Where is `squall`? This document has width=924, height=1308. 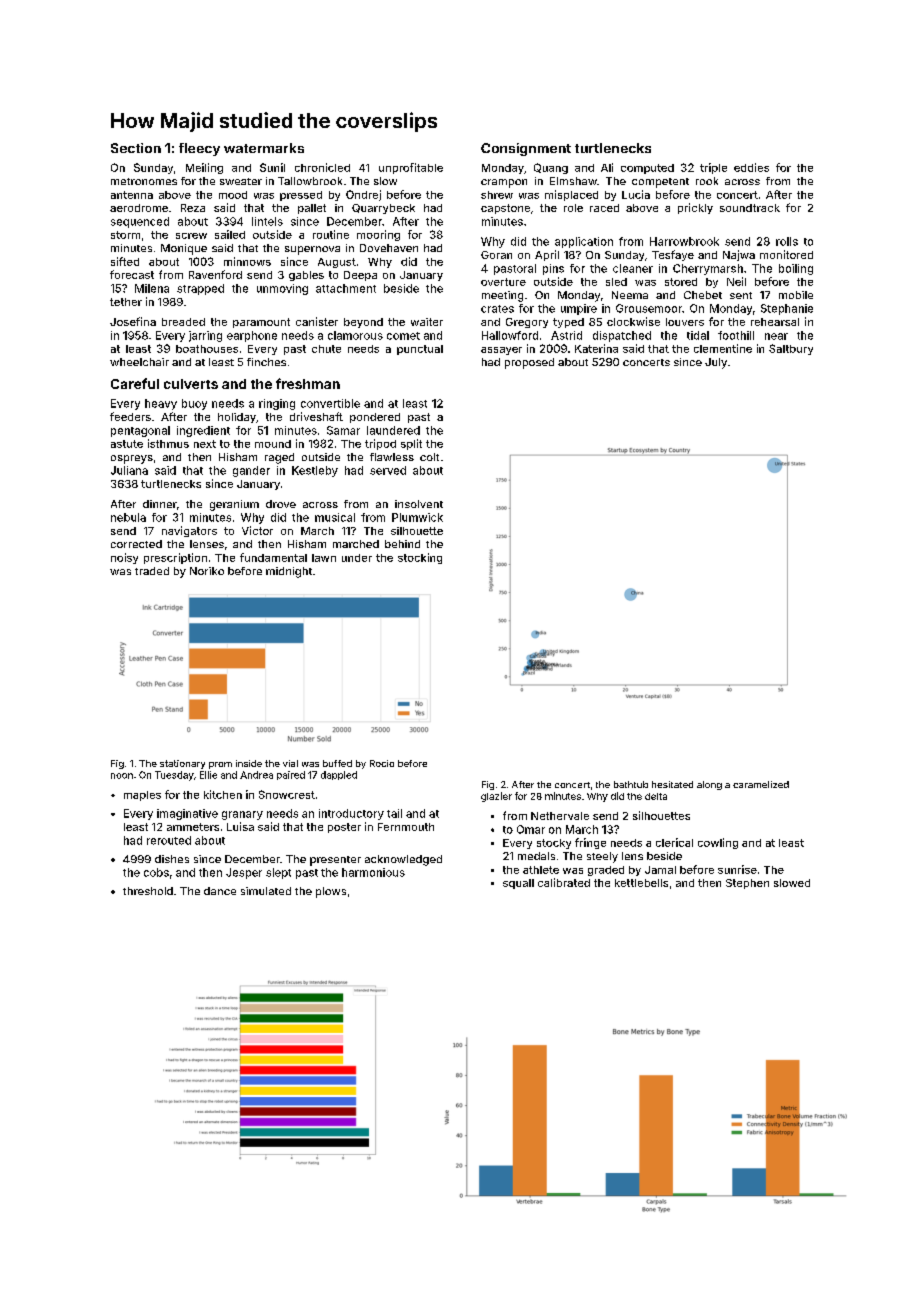
squall is located at coordinates (518, 884).
